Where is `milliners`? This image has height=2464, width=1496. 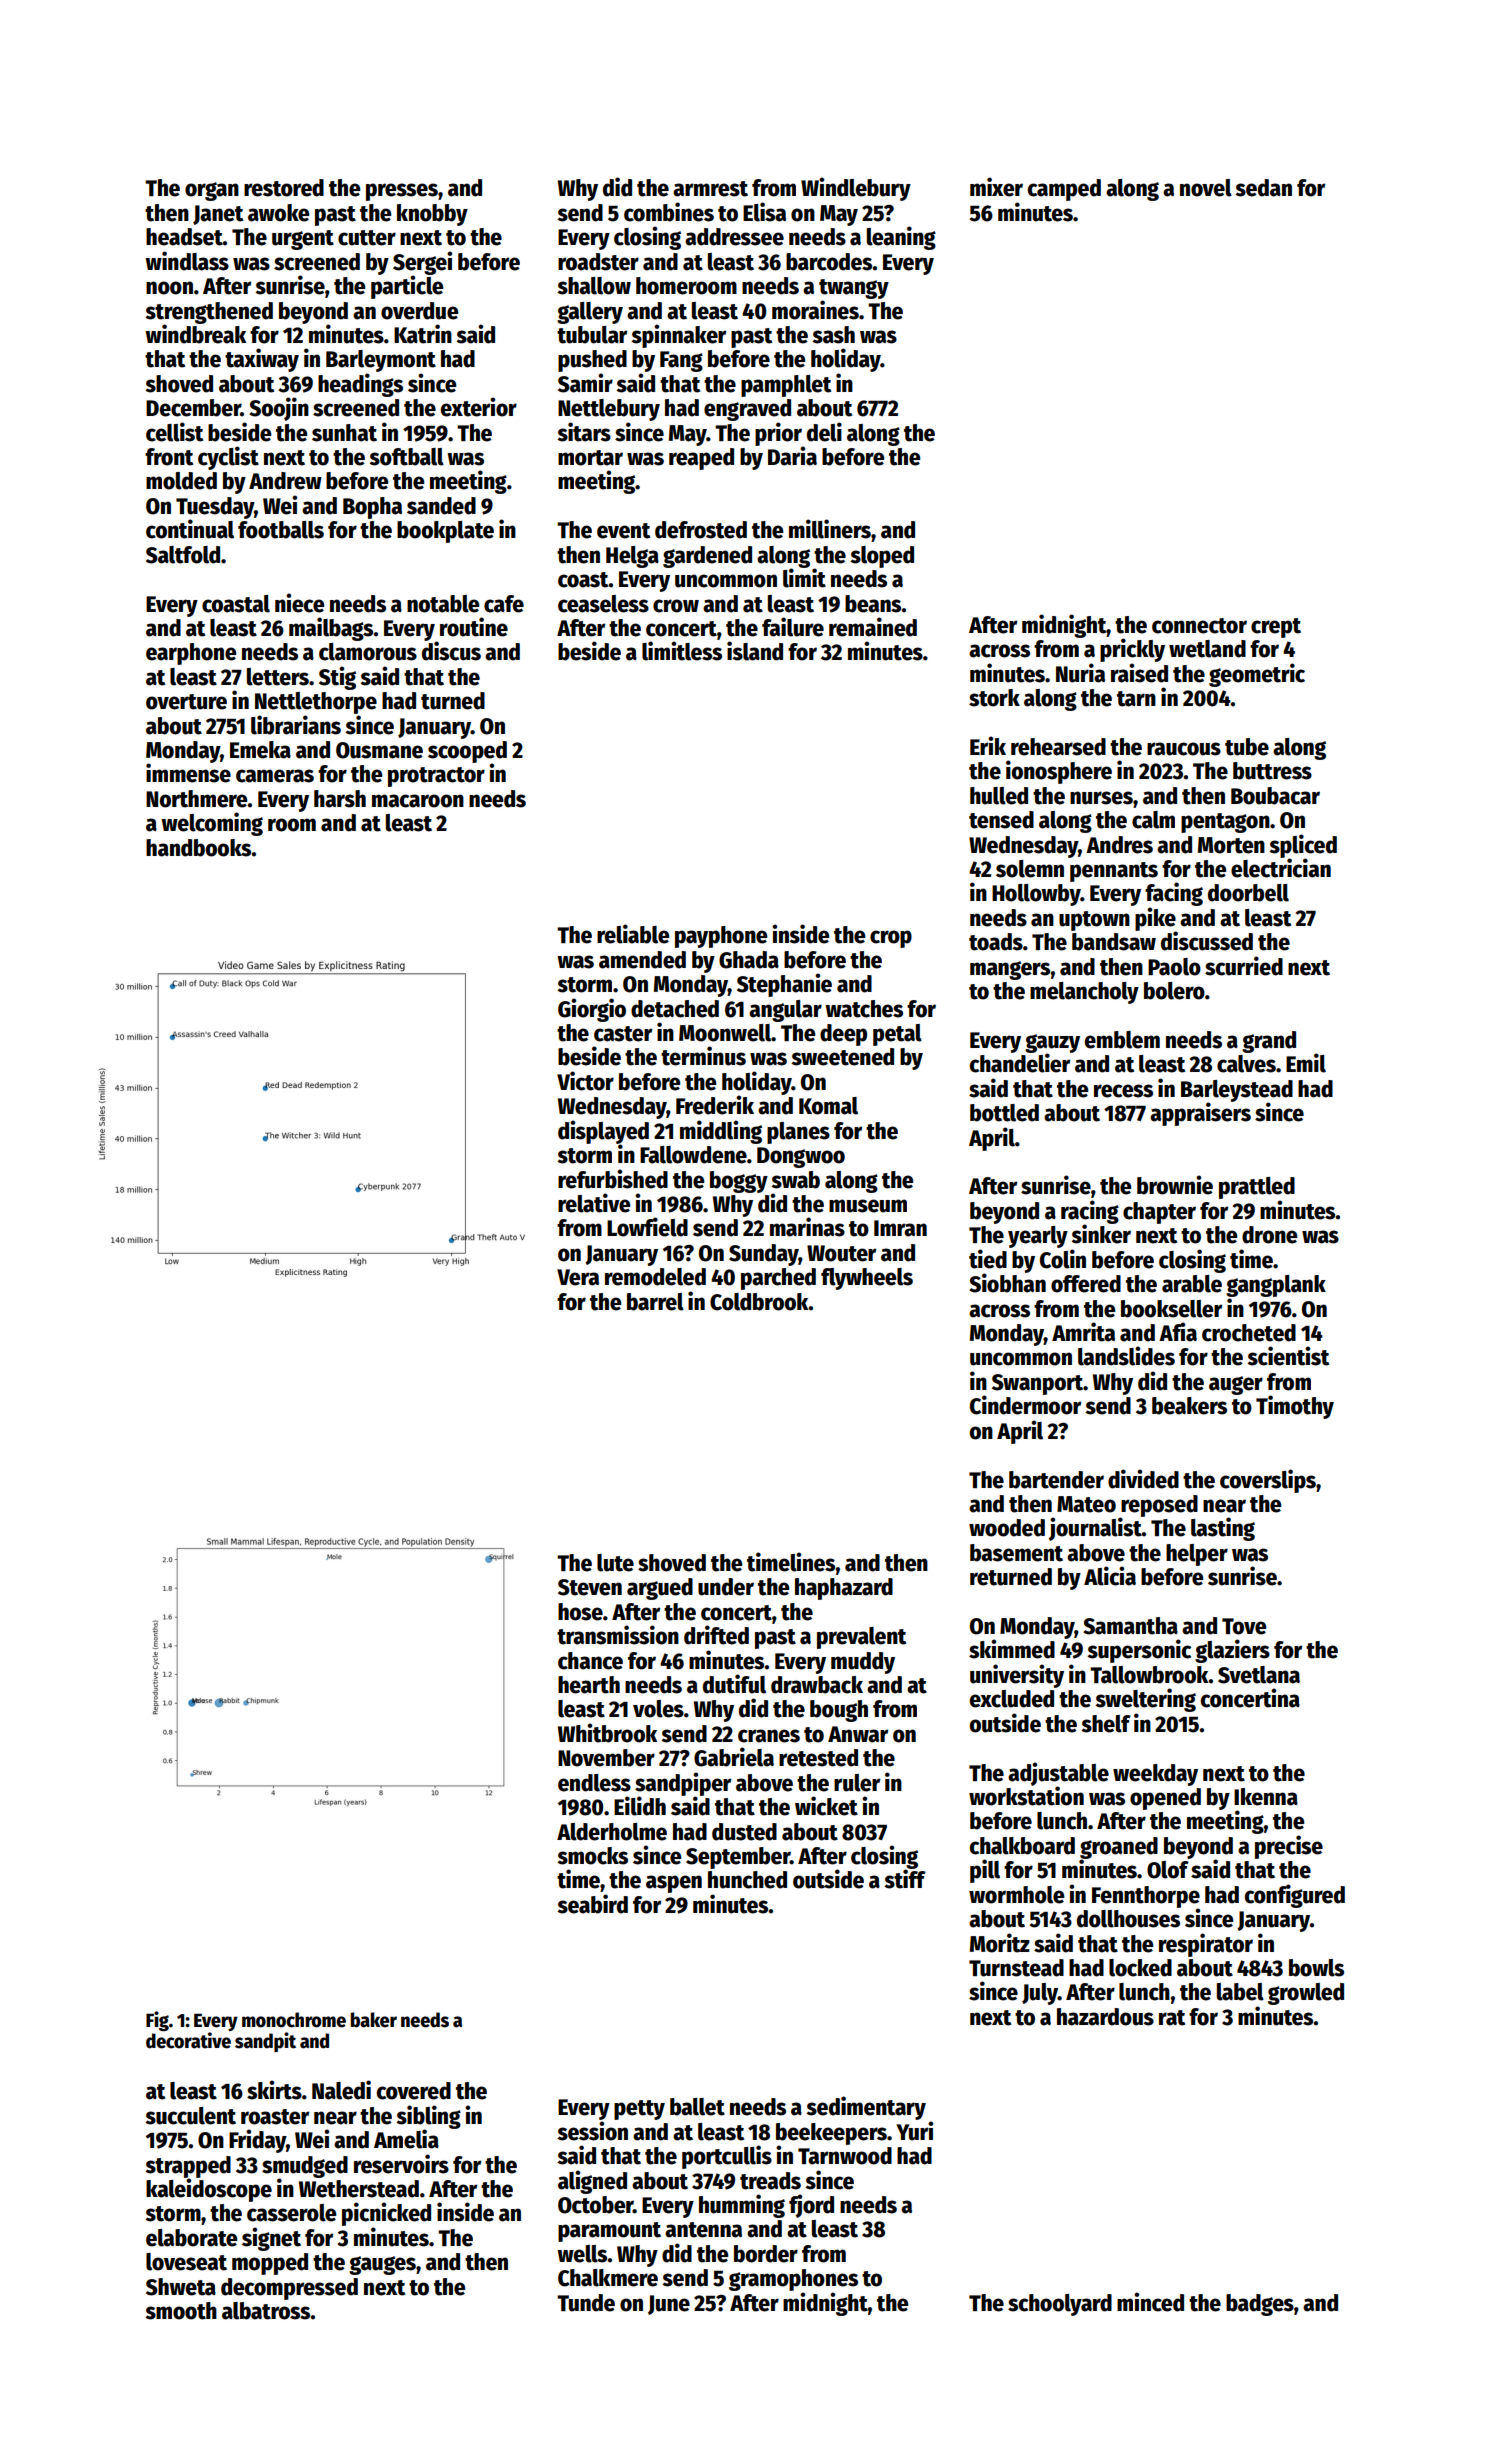 milliners is located at coordinates (830, 529).
